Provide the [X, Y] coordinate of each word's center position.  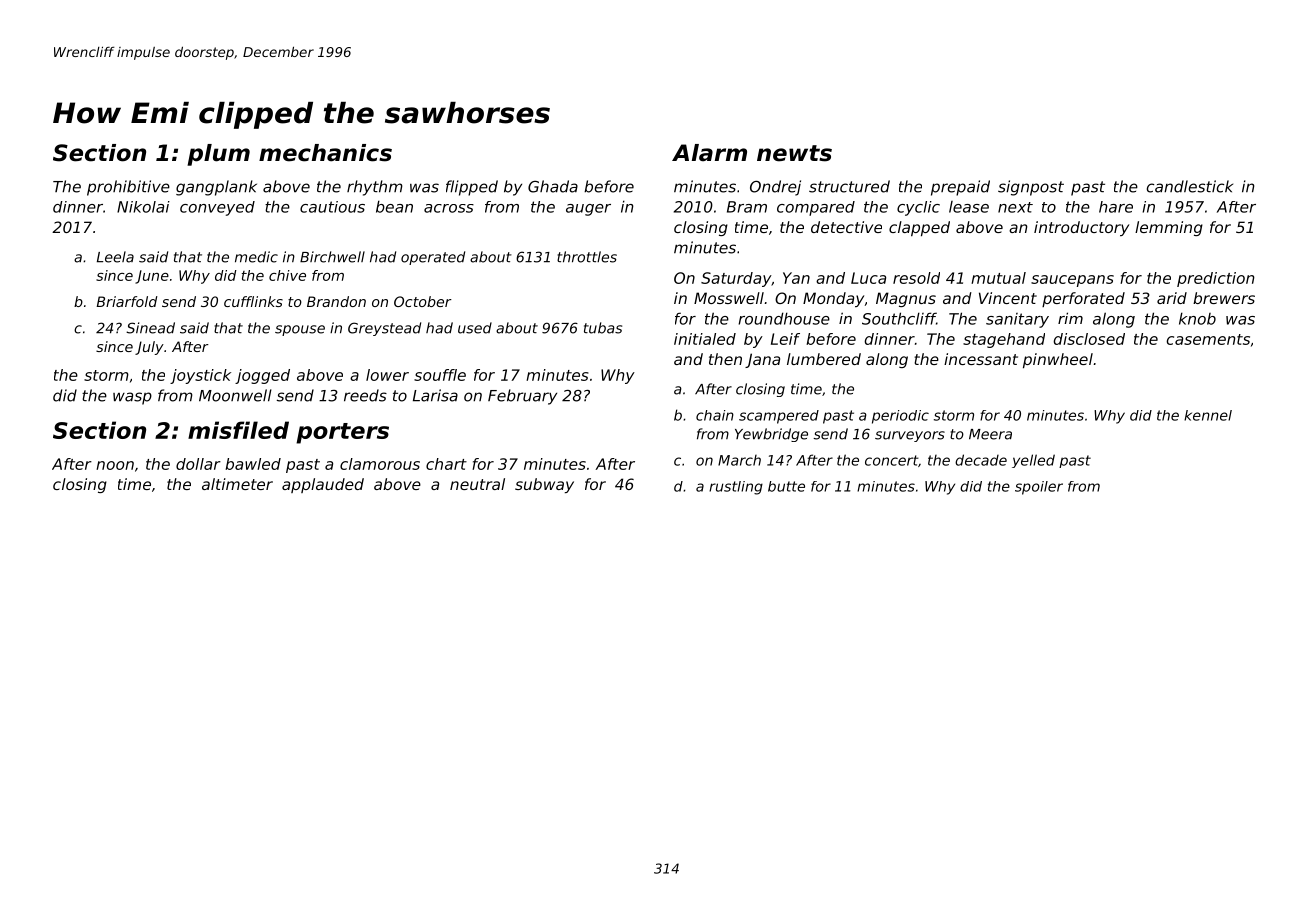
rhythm [375, 188]
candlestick [1190, 186]
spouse [300, 330]
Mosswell [729, 298]
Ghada [553, 186]
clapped [919, 228]
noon [115, 465]
